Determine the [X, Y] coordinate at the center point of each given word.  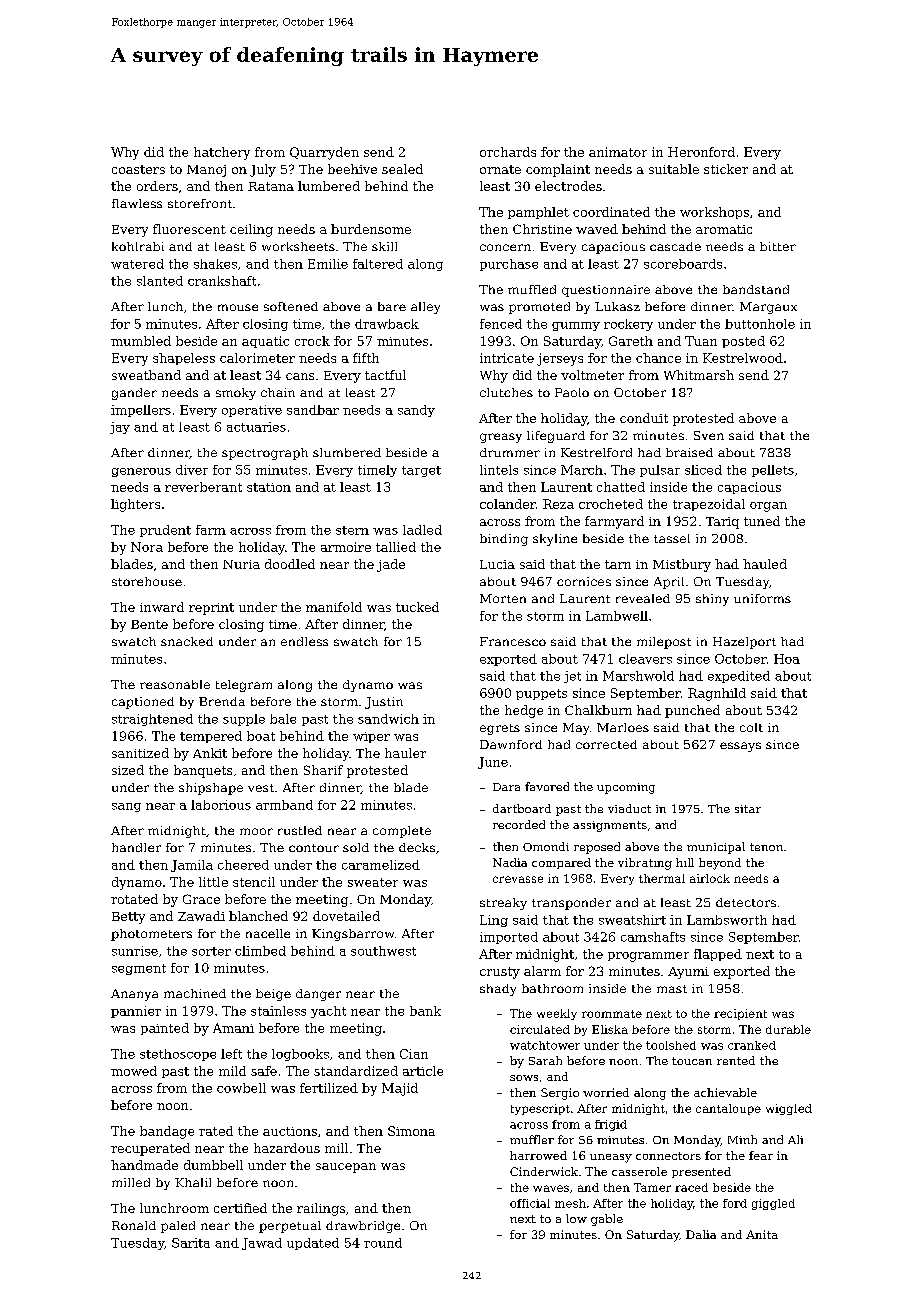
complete [402, 832]
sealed [402, 169]
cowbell [241, 1088]
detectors [746, 902]
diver [192, 470]
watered [137, 264]
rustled [300, 830]
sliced [703, 470]
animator [618, 152]
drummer [510, 452]
